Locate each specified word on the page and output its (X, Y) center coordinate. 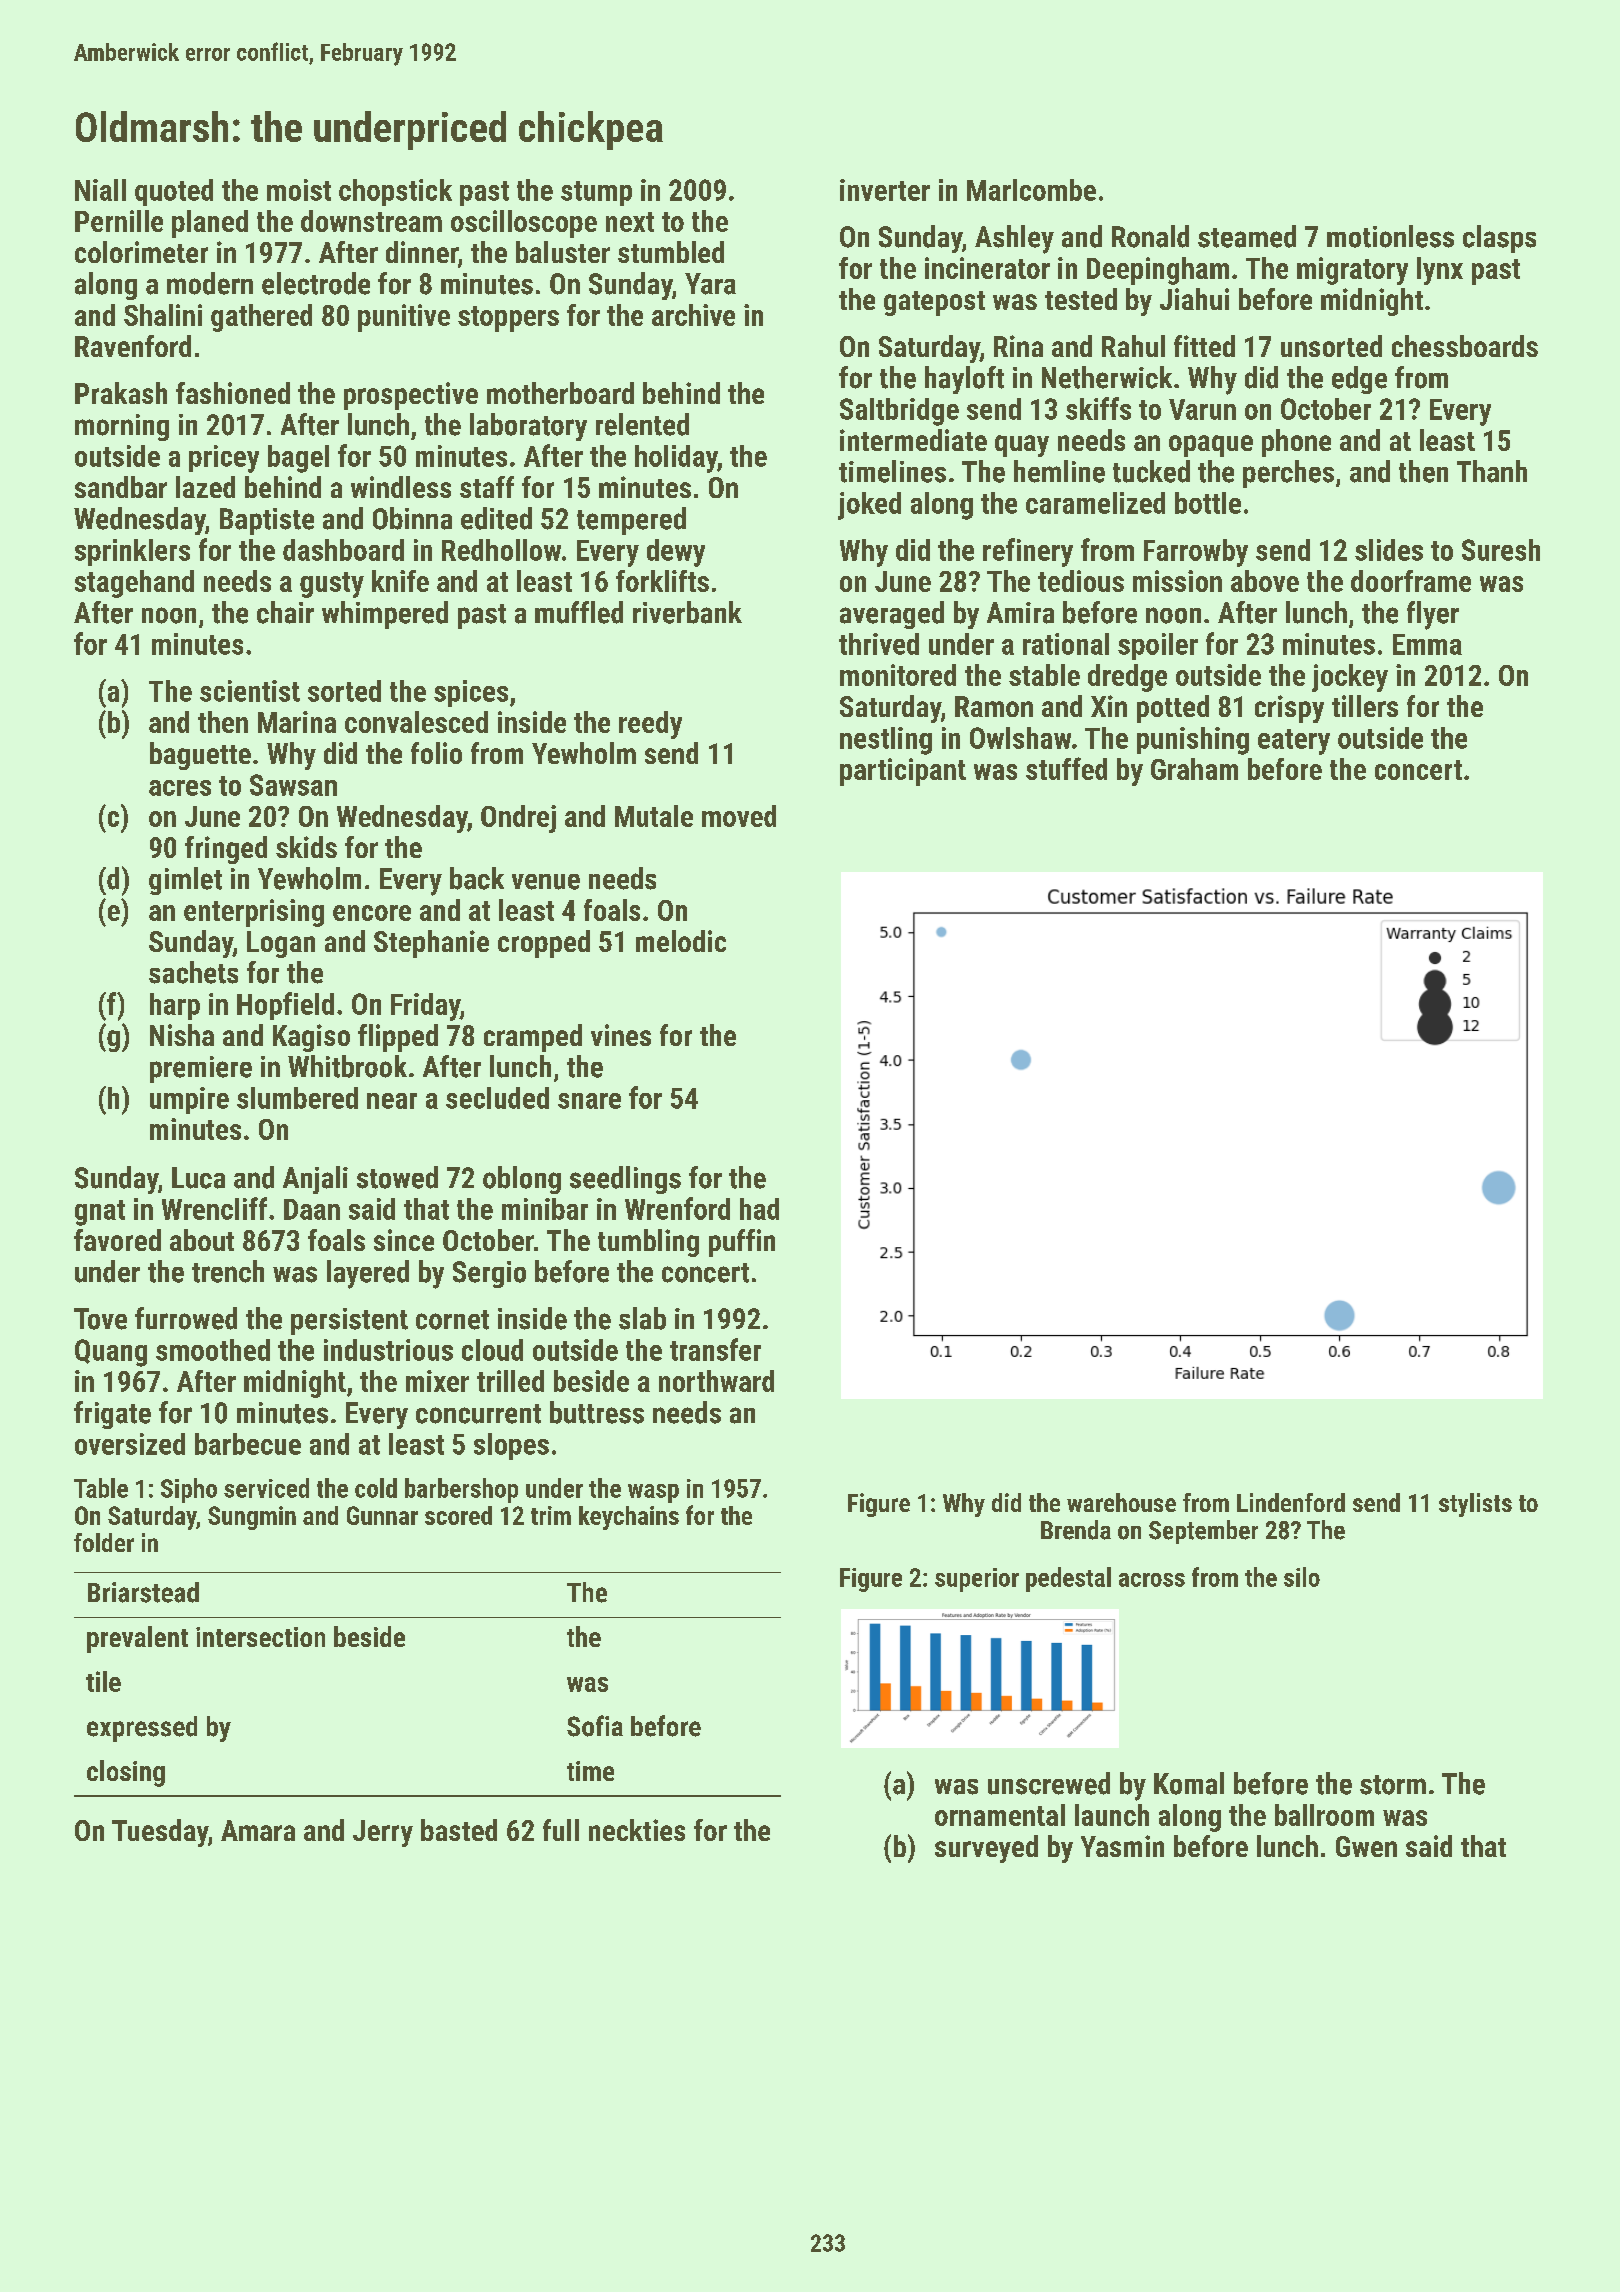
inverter (885, 190)
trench (228, 1271)
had (759, 1209)
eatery (1294, 742)
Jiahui (1194, 299)
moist (299, 190)
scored (458, 1515)
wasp (653, 1493)
